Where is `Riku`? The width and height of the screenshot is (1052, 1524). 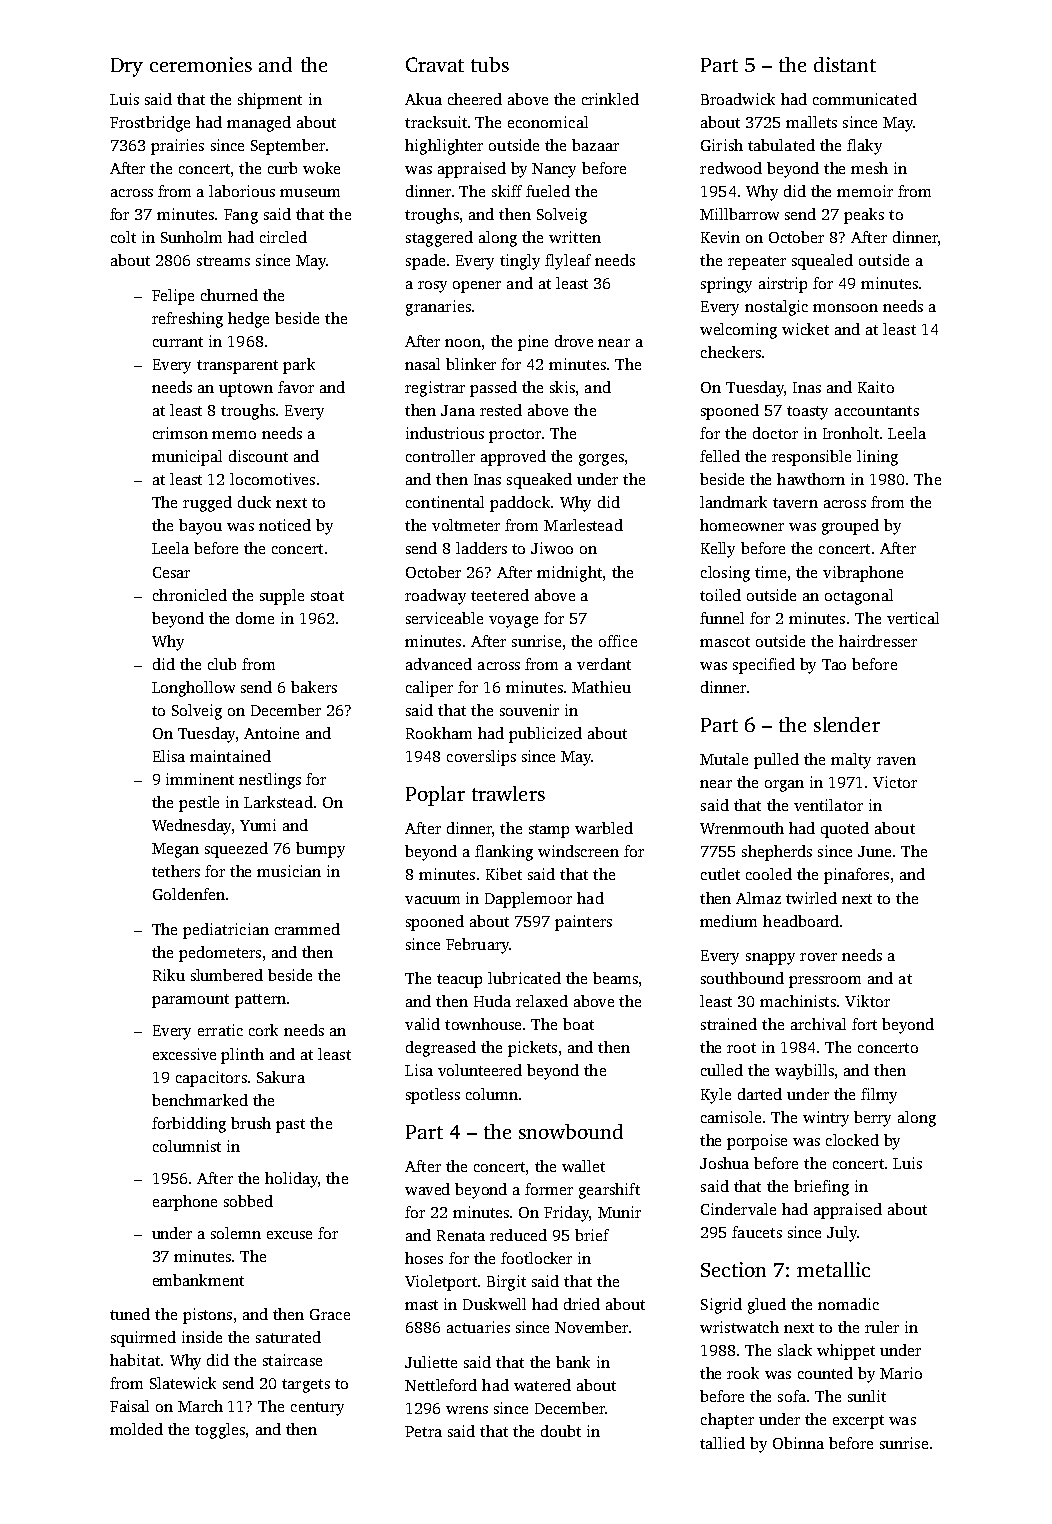 Riku is located at coordinates (169, 975).
